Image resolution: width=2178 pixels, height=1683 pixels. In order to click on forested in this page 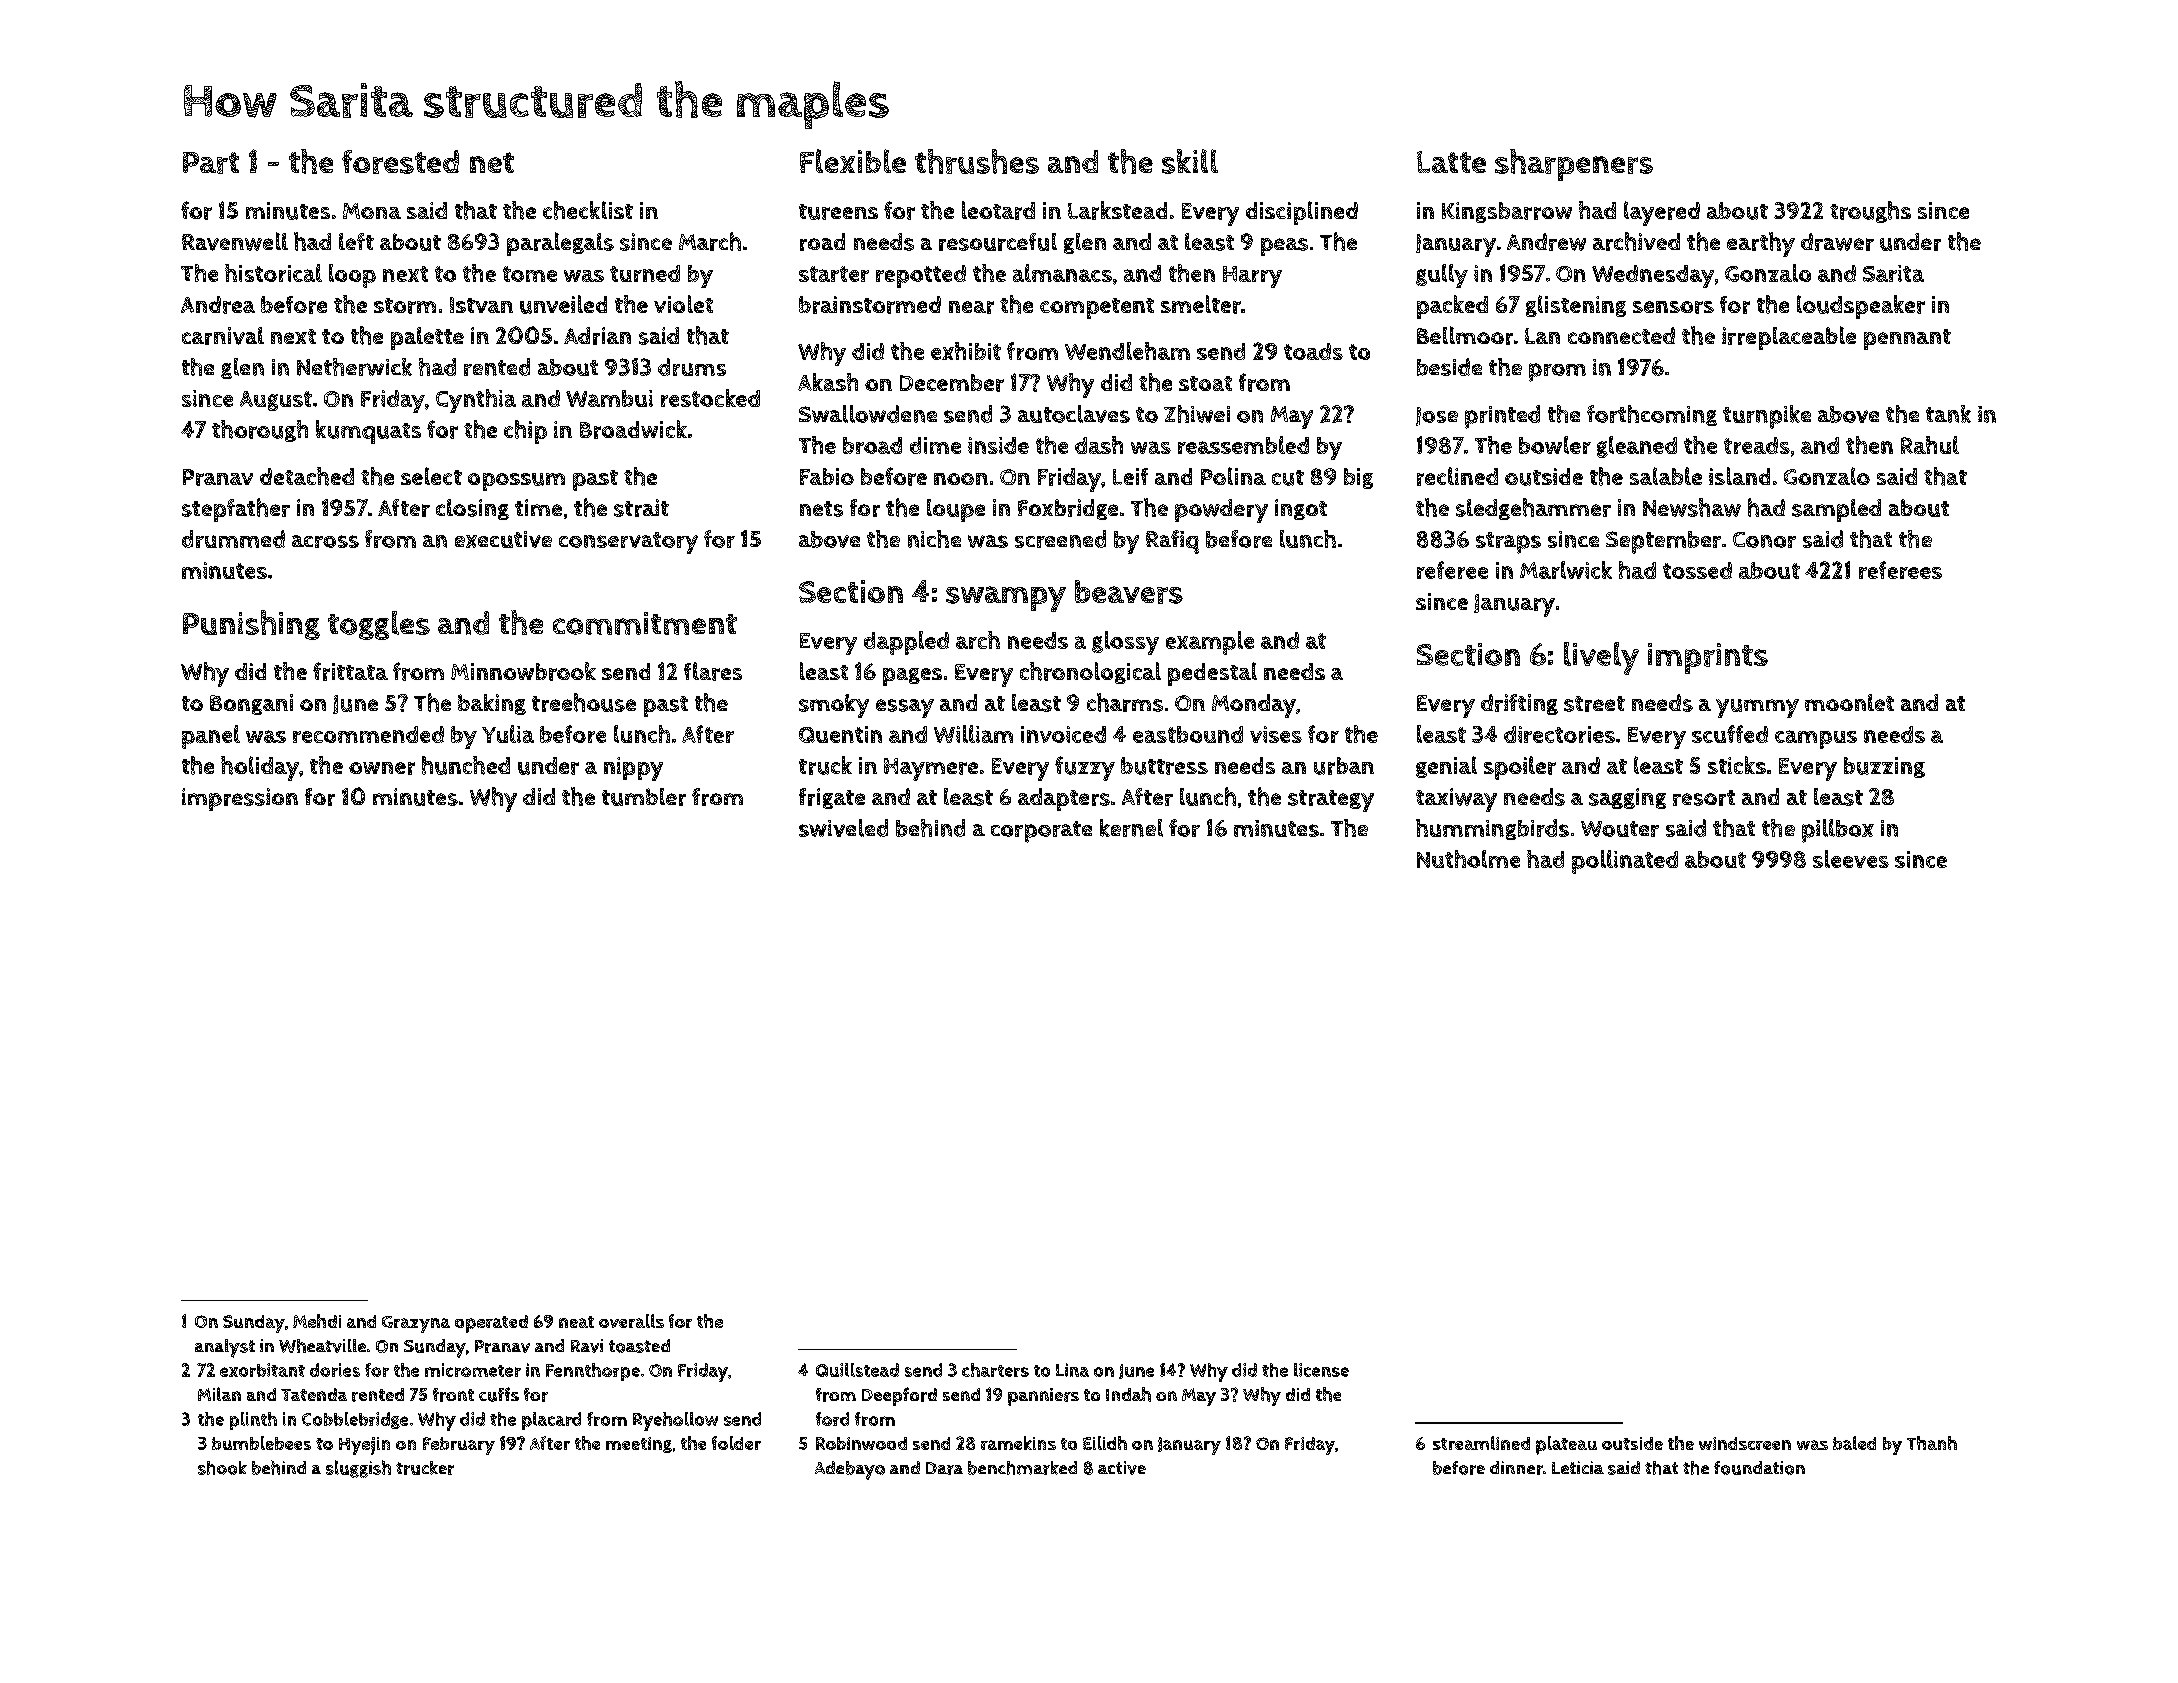, I will do `click(400, 162)`.
